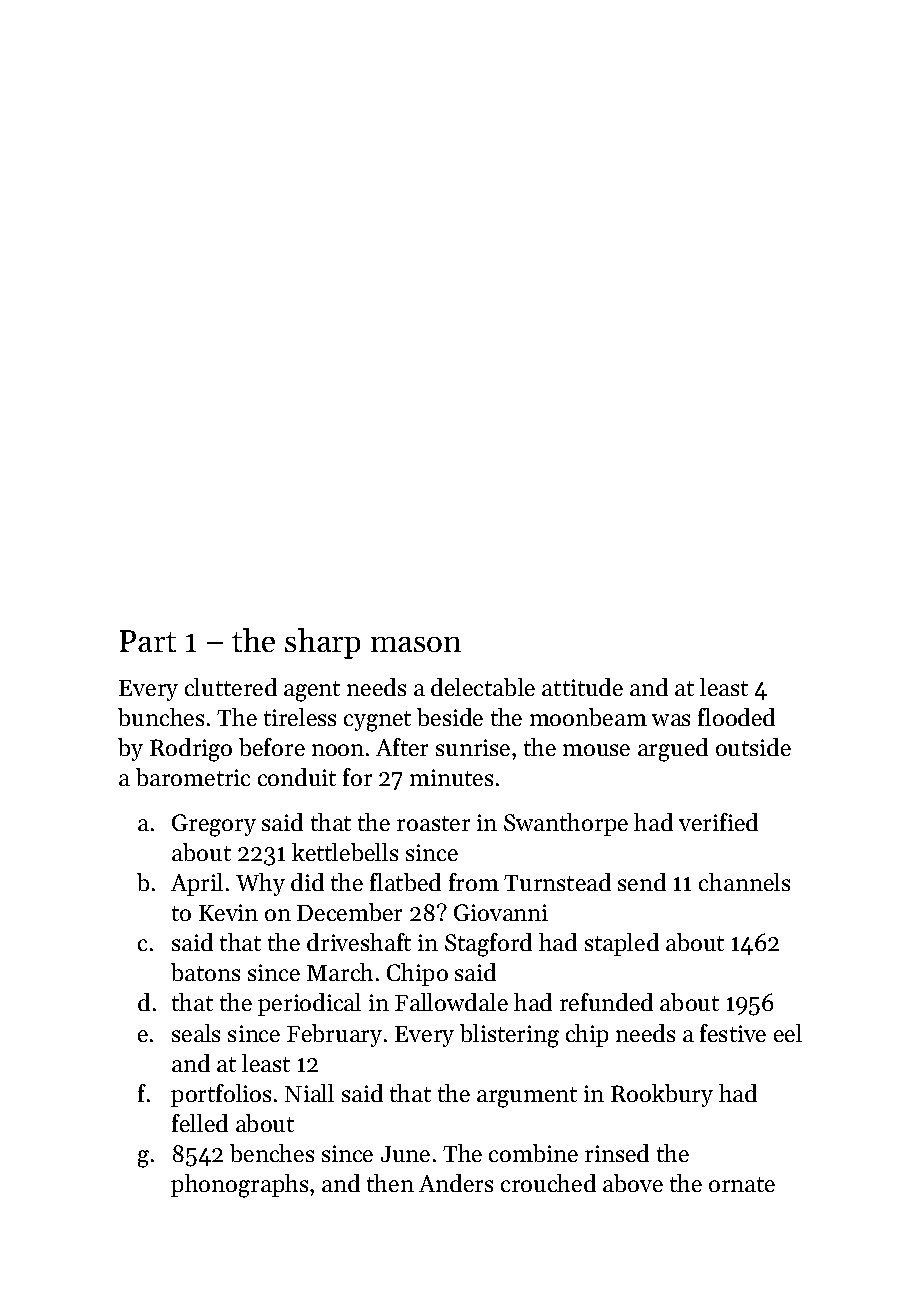 The height and width of the screenshot is (1311, 924). What do you see at coordinates (161, 717) in the screenshot?
I see `bunches` at bounding box center [161, 717].
